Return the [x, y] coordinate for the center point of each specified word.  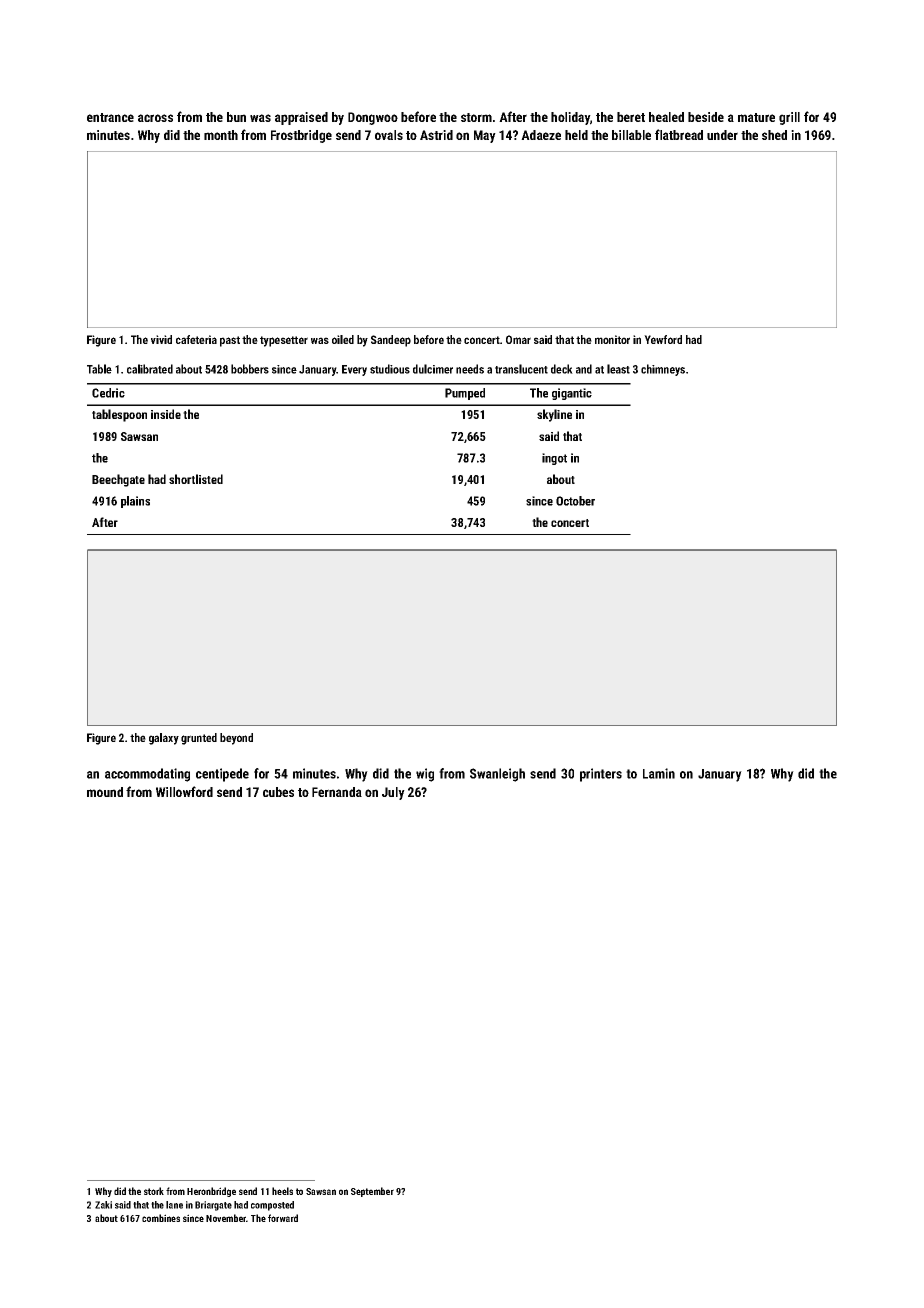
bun [236, 117]
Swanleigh [497, 775]
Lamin [659, 773]
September [372, 1192]
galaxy [164, 739]
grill [789, 118]
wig [425, 775]
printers [601, 775]
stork [154, 1191]
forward [283, 1218]
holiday [570, 118]
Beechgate [118, 480]
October [575, 501]
